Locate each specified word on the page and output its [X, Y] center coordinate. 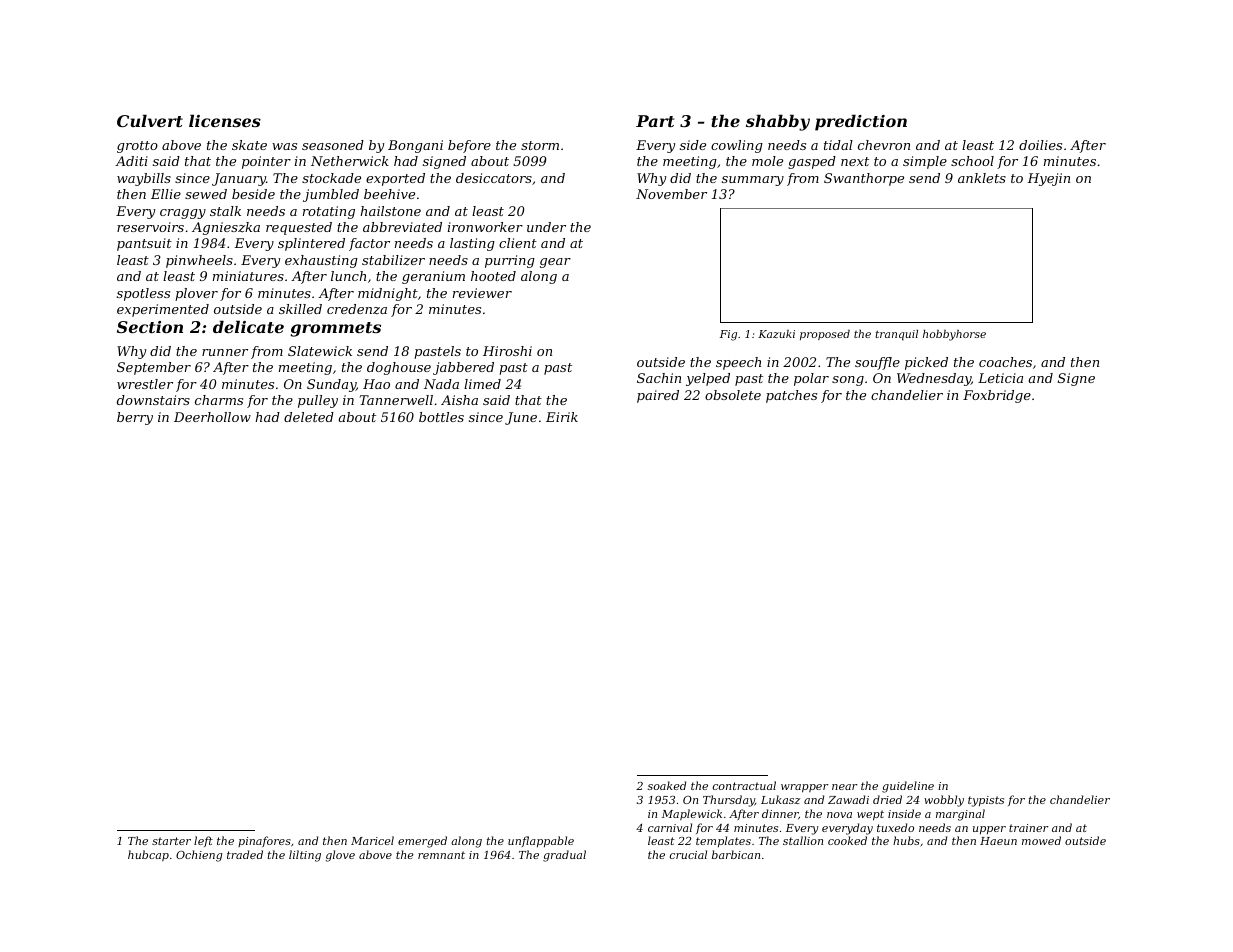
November [671, 194]
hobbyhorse [954, 335]
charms [219, 400]
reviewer [482, 293]
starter [171, 841]
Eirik [562, 417]
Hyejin [1048, 179]
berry [135, 418]
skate [249, 145]
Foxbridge [997, 396]
